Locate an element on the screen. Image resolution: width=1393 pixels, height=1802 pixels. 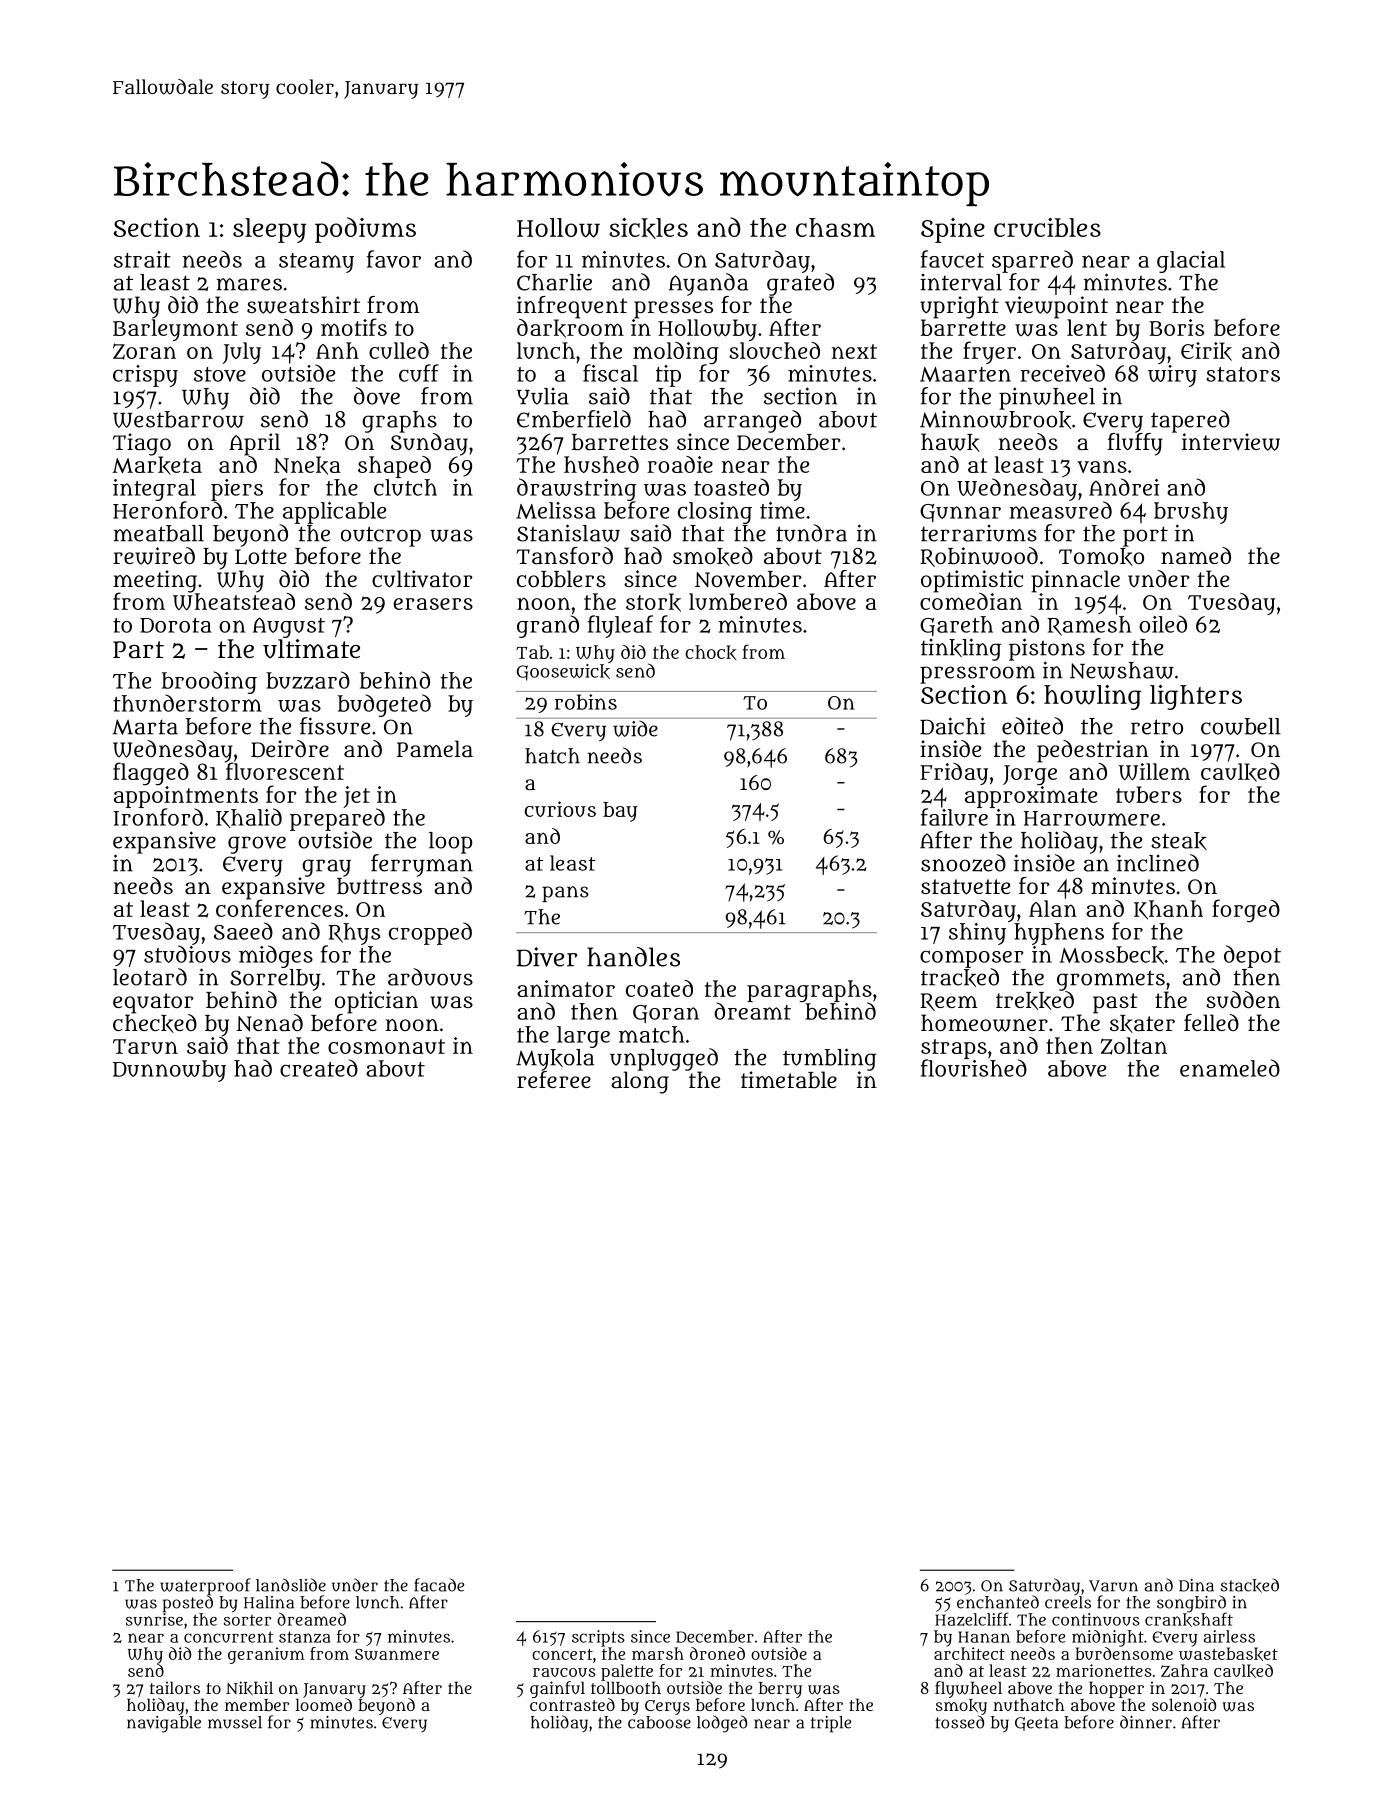
posted is located at coordinates (188, 1604).
